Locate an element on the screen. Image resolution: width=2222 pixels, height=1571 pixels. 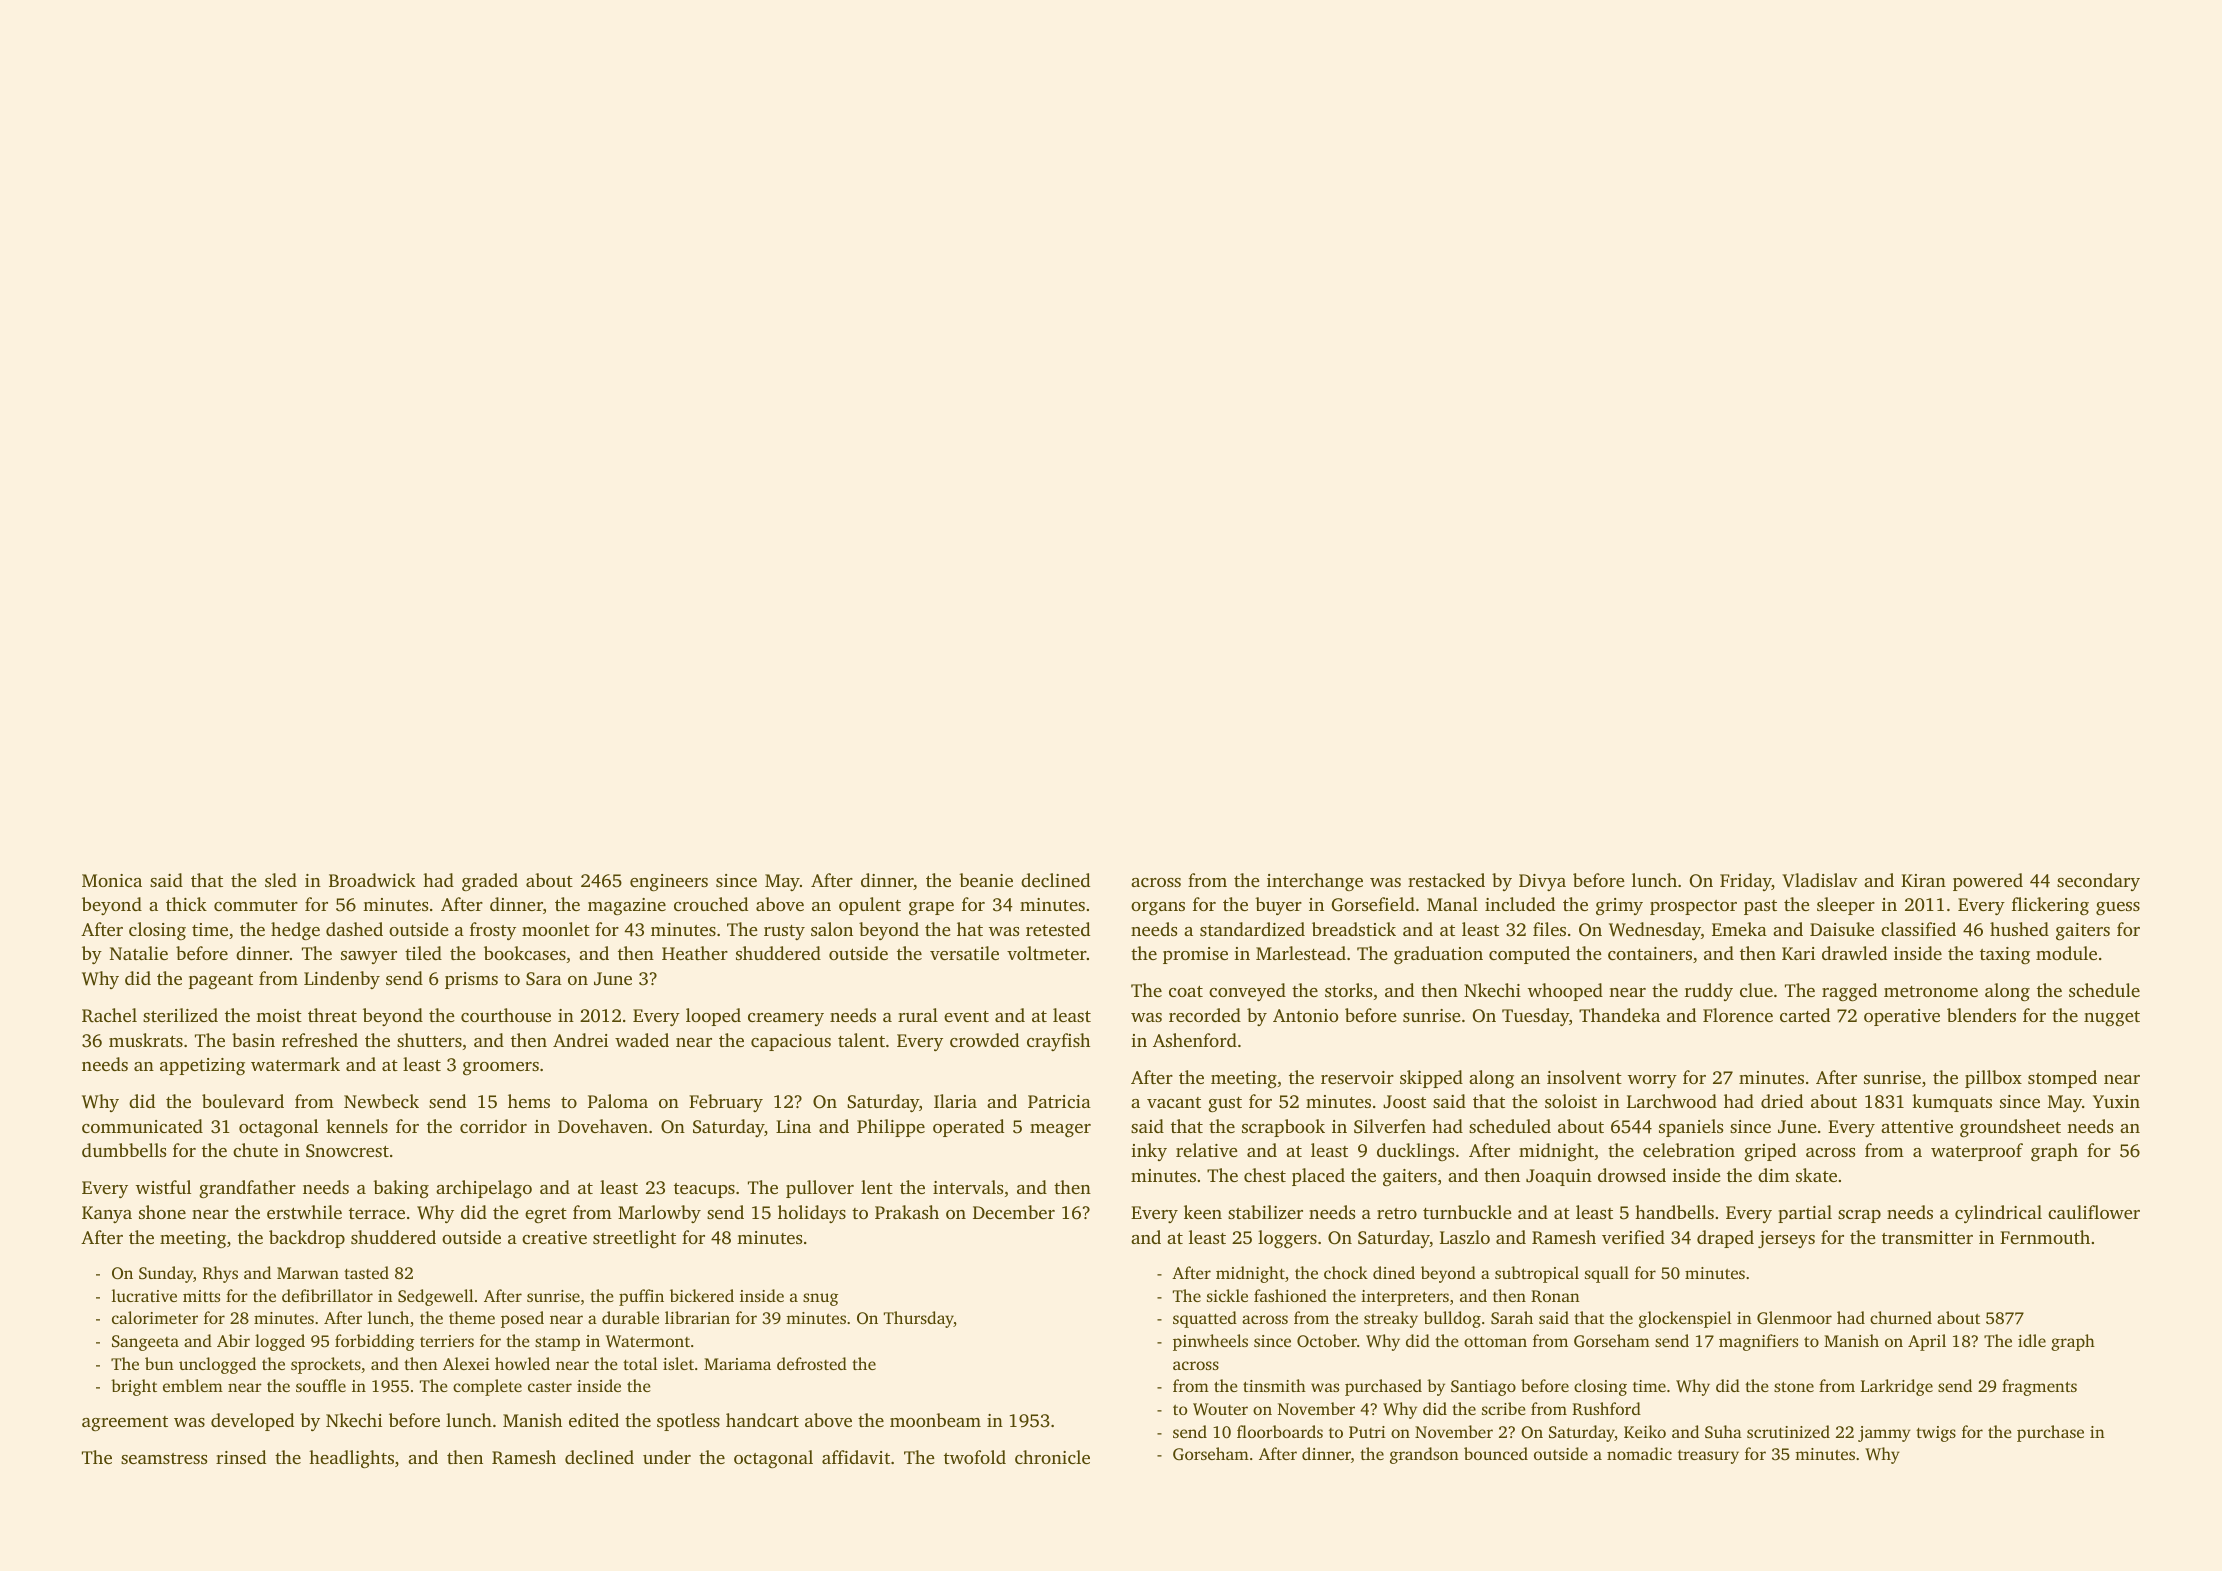
versatile is located at coordinates (964, 953).
